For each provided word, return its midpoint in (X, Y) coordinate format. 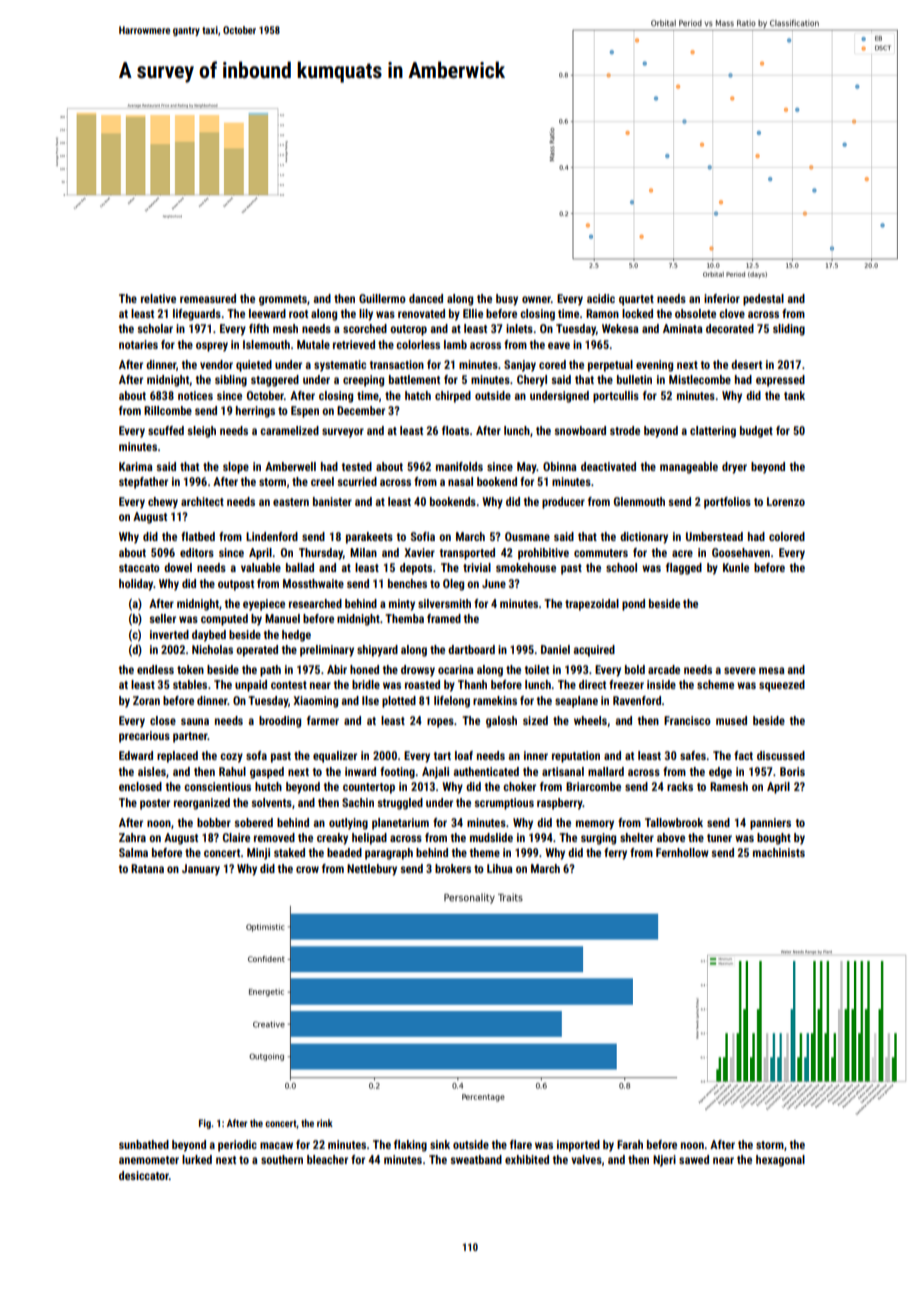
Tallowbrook (674, 822)
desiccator (144, 1175)
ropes (440, 723)
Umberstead (714, 536)
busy (507, 300)
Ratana (147, 868)
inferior (722, 298)
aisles (152, 771)
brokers (453, 868)
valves (586, 1159)
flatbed (198, 536)
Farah (630, 1144)
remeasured (208, 298)
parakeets (369, 538)
